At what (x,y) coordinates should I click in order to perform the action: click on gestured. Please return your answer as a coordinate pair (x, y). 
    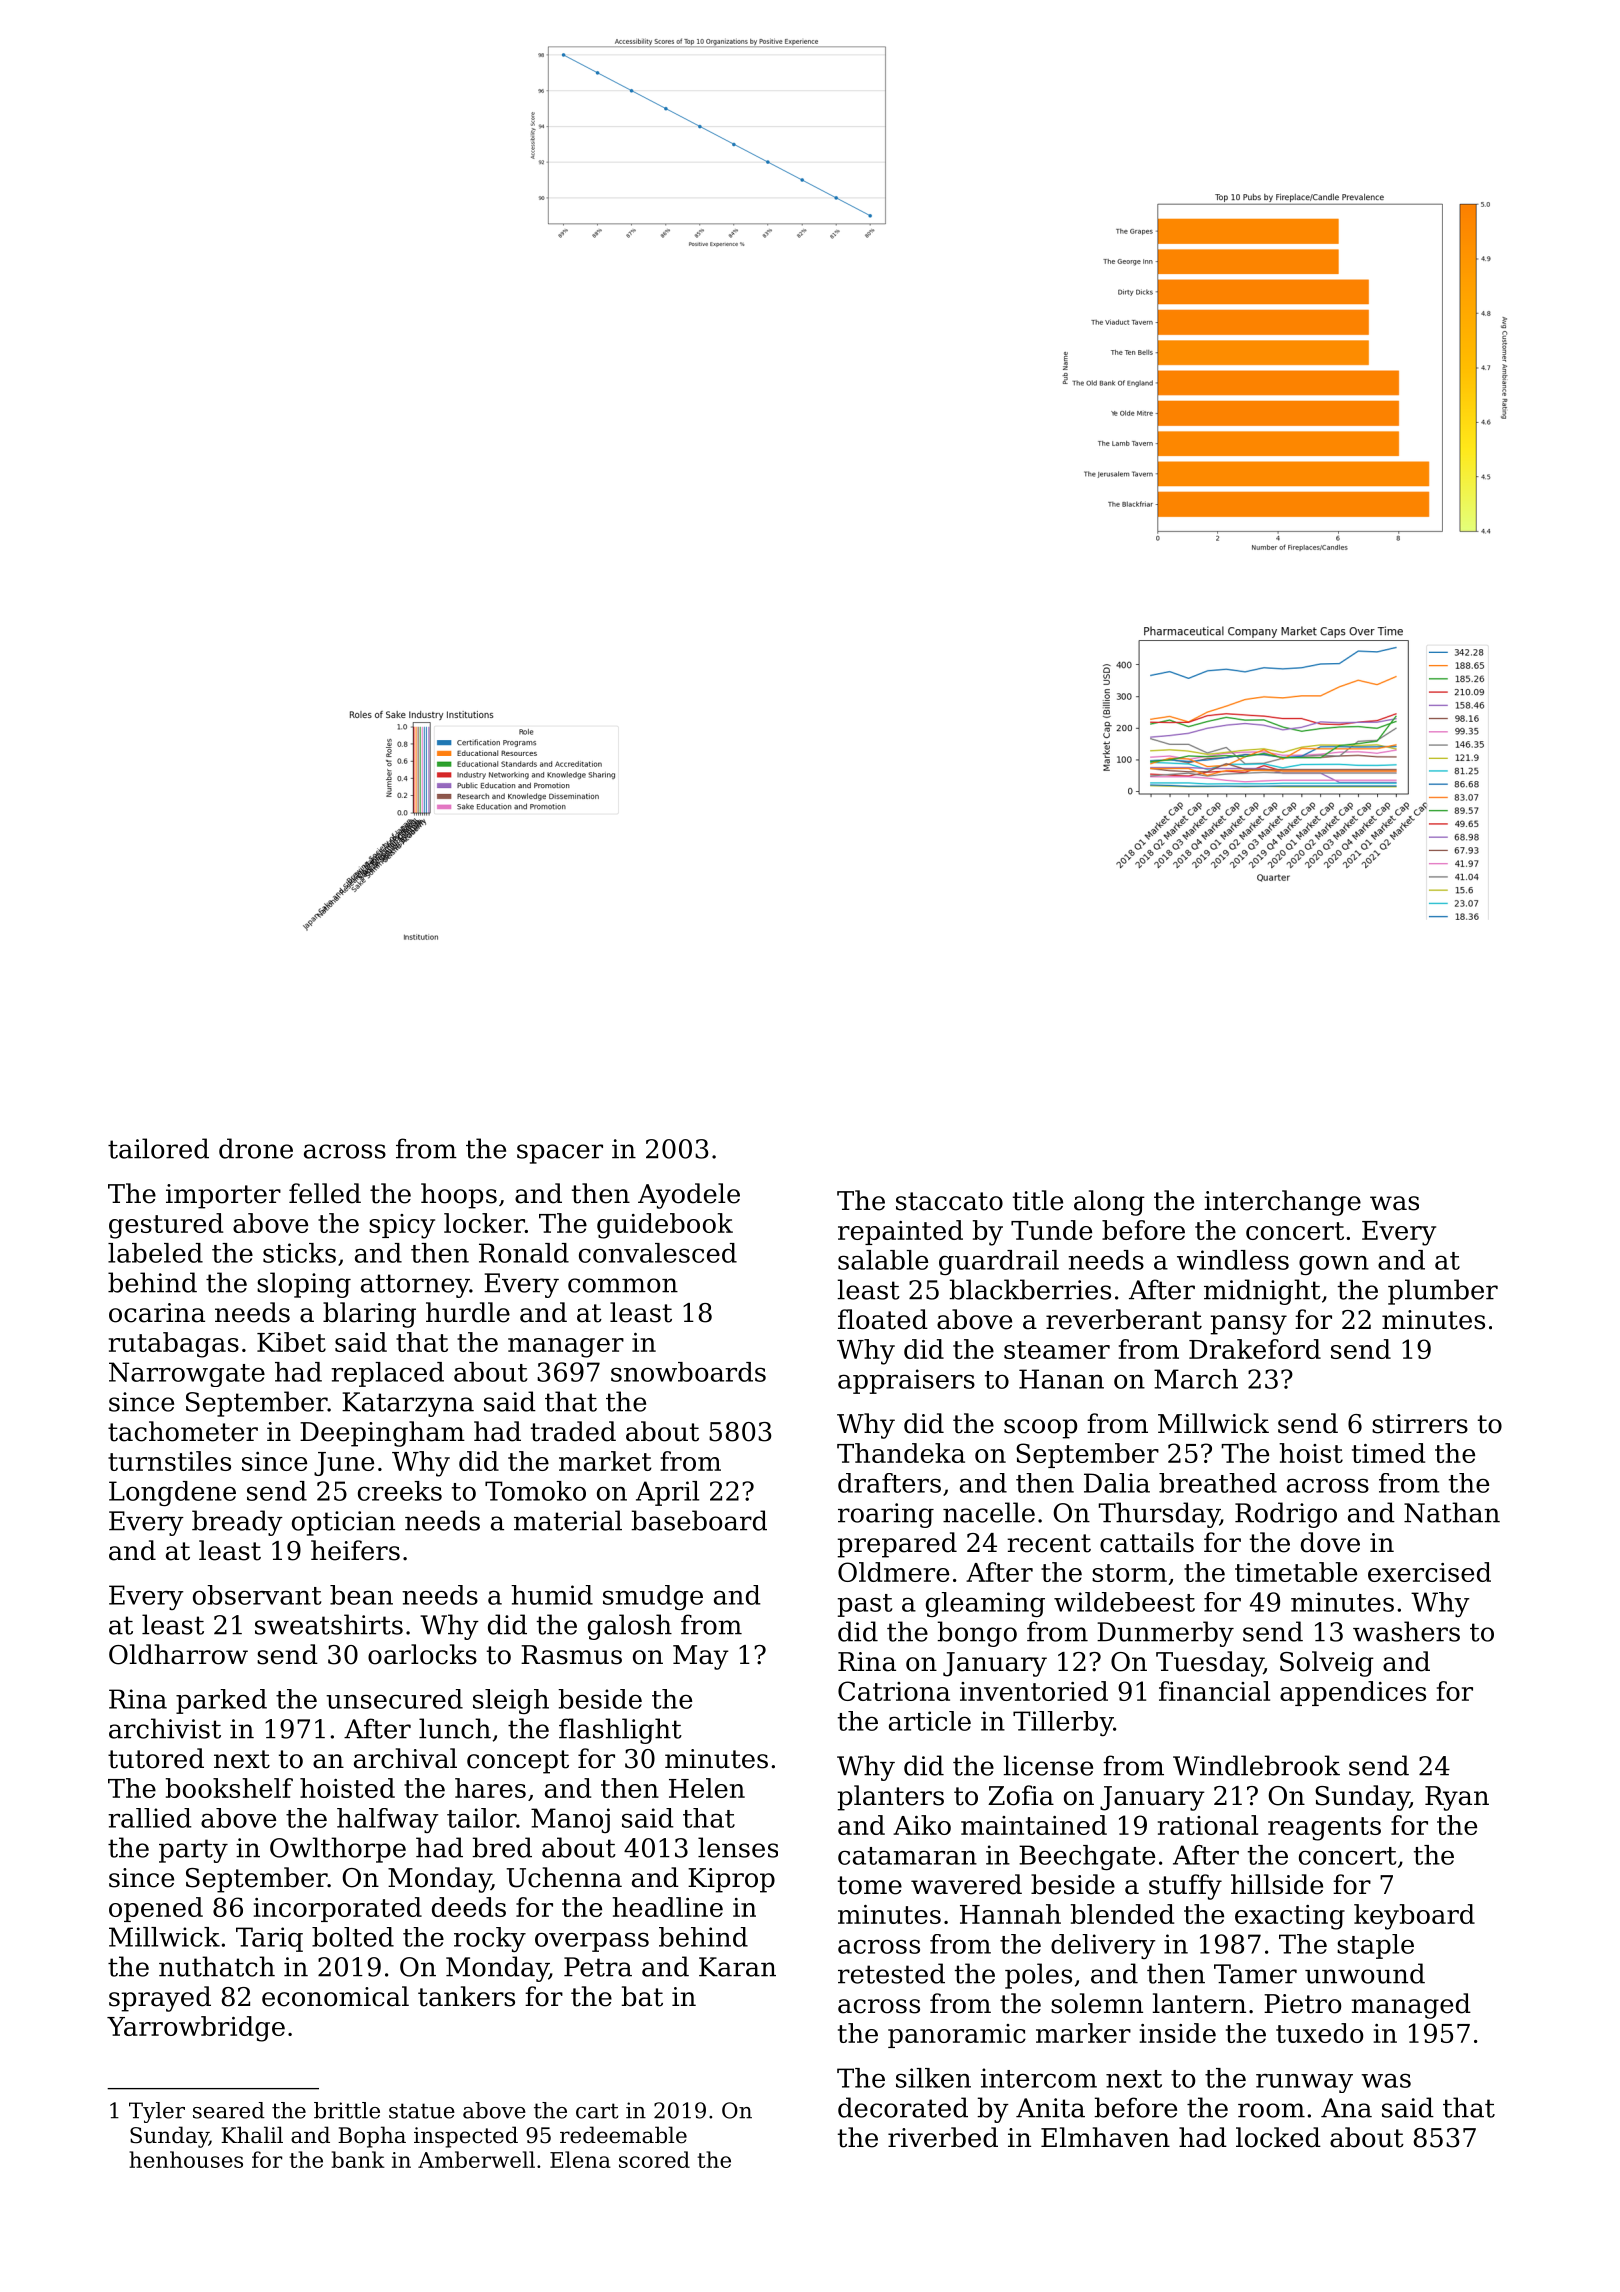
    Looking at the image, I should click on (166, 1226).
